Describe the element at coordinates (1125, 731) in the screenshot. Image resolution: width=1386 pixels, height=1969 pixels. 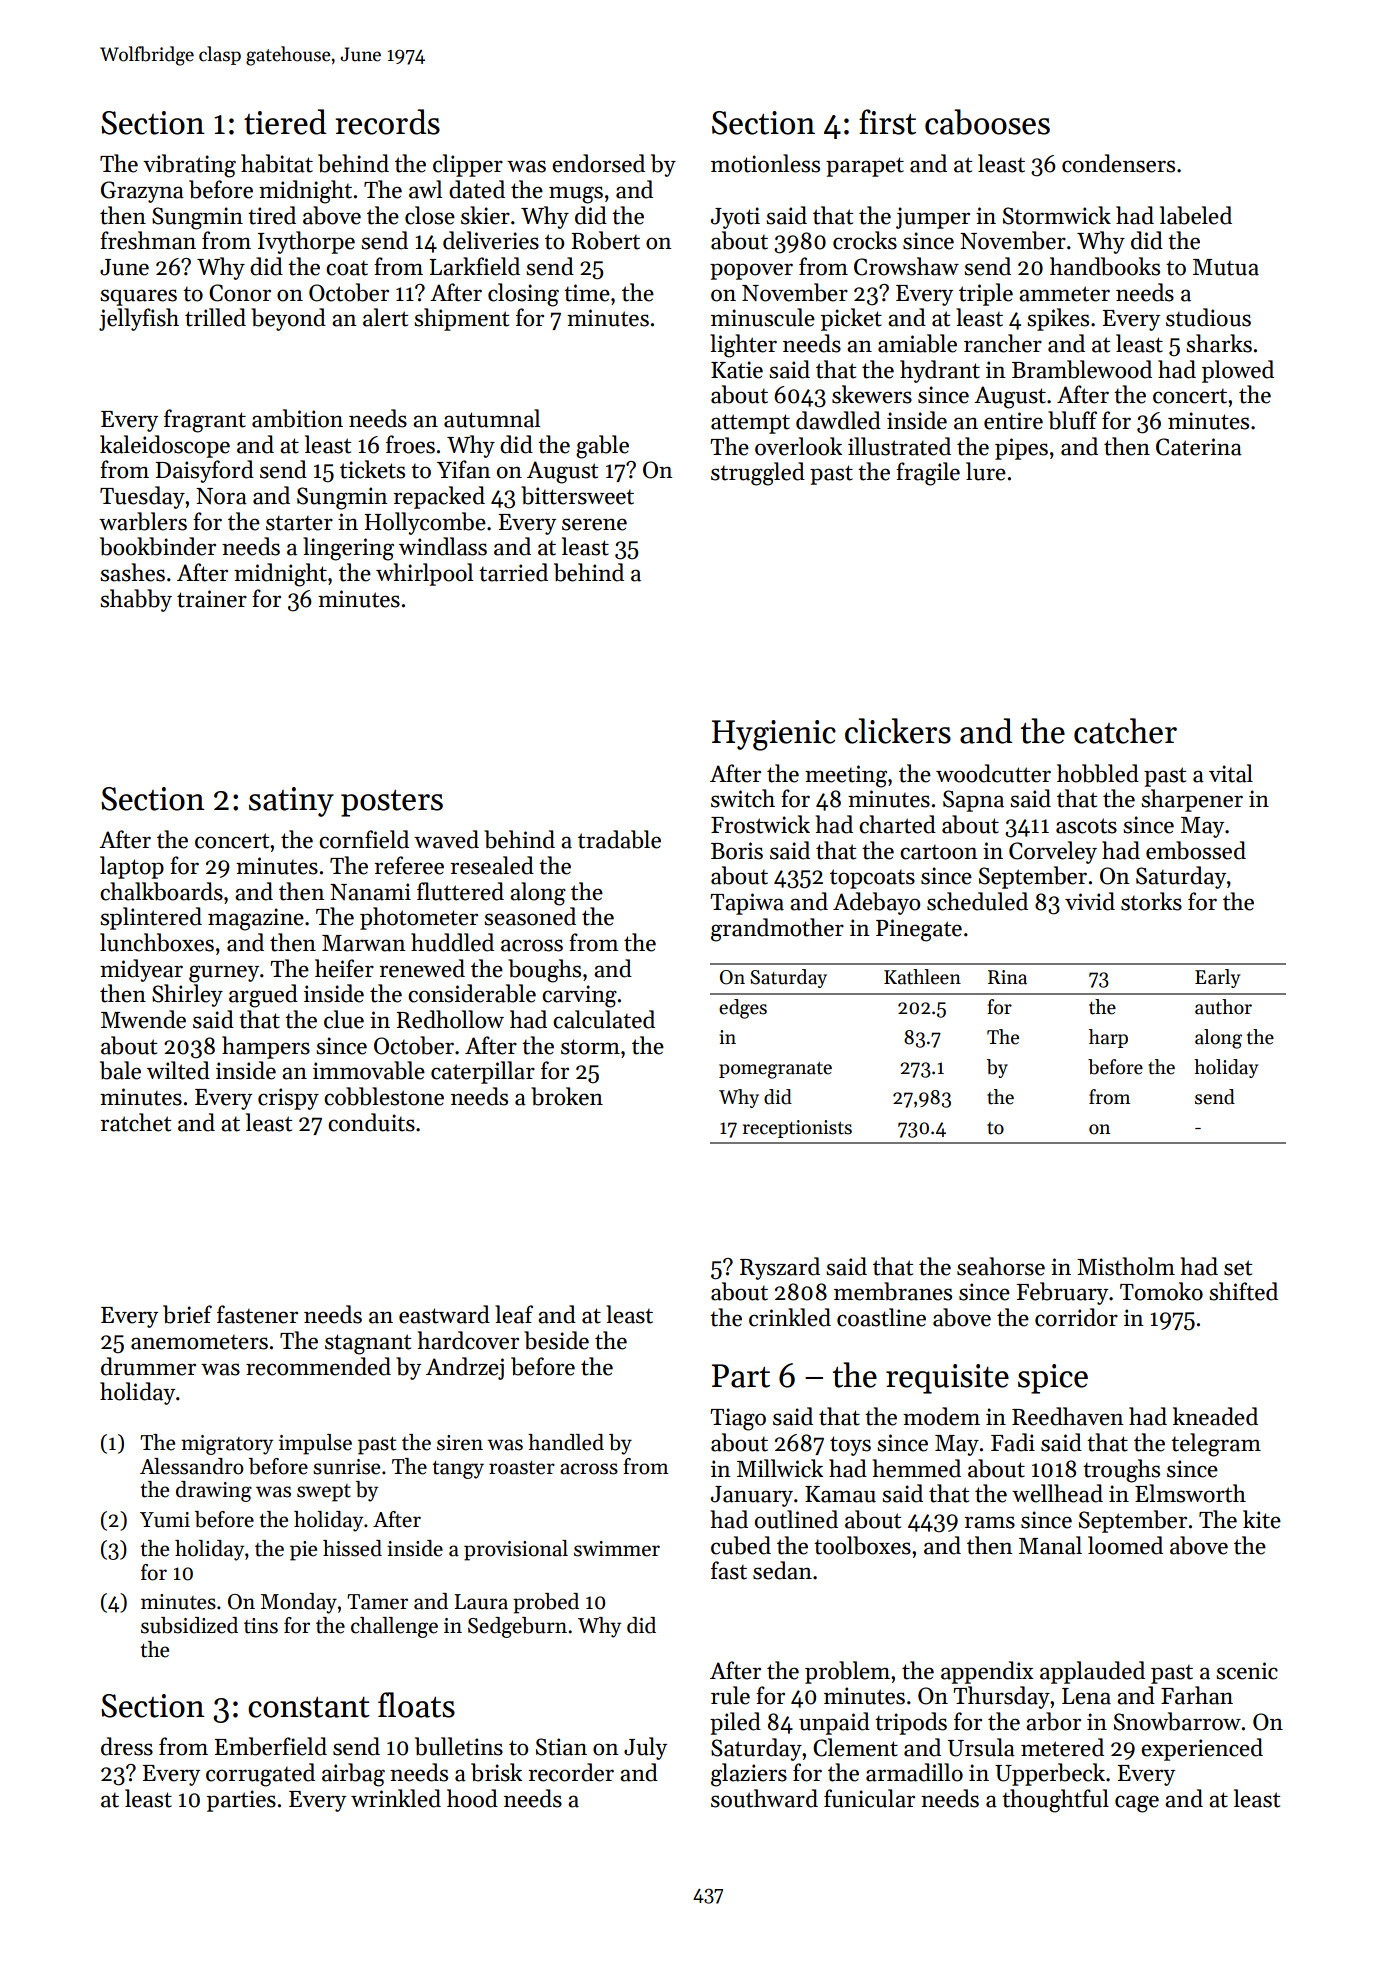
I see `catcher` at that location.
